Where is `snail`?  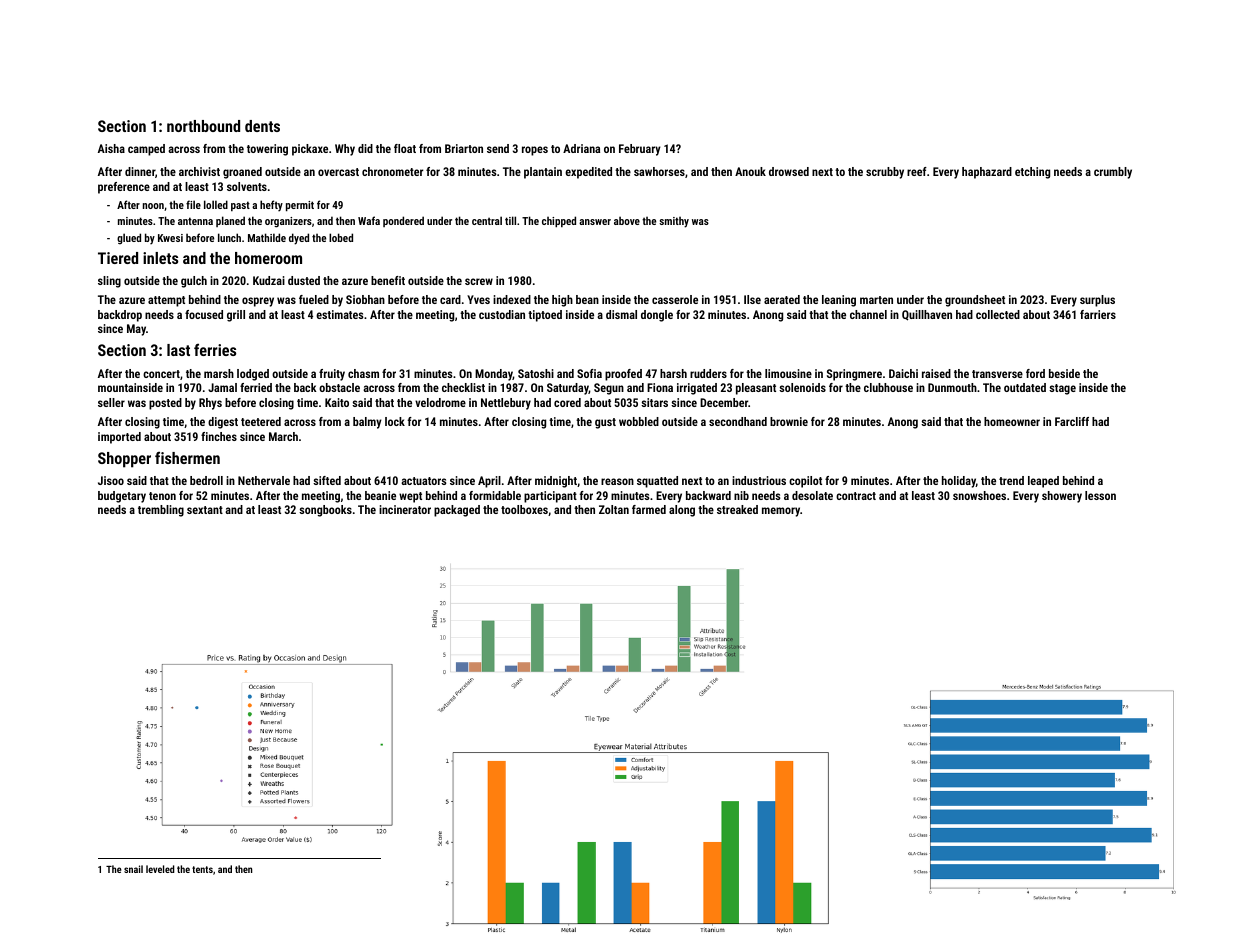 snail is located at coordinates (133, 869).
